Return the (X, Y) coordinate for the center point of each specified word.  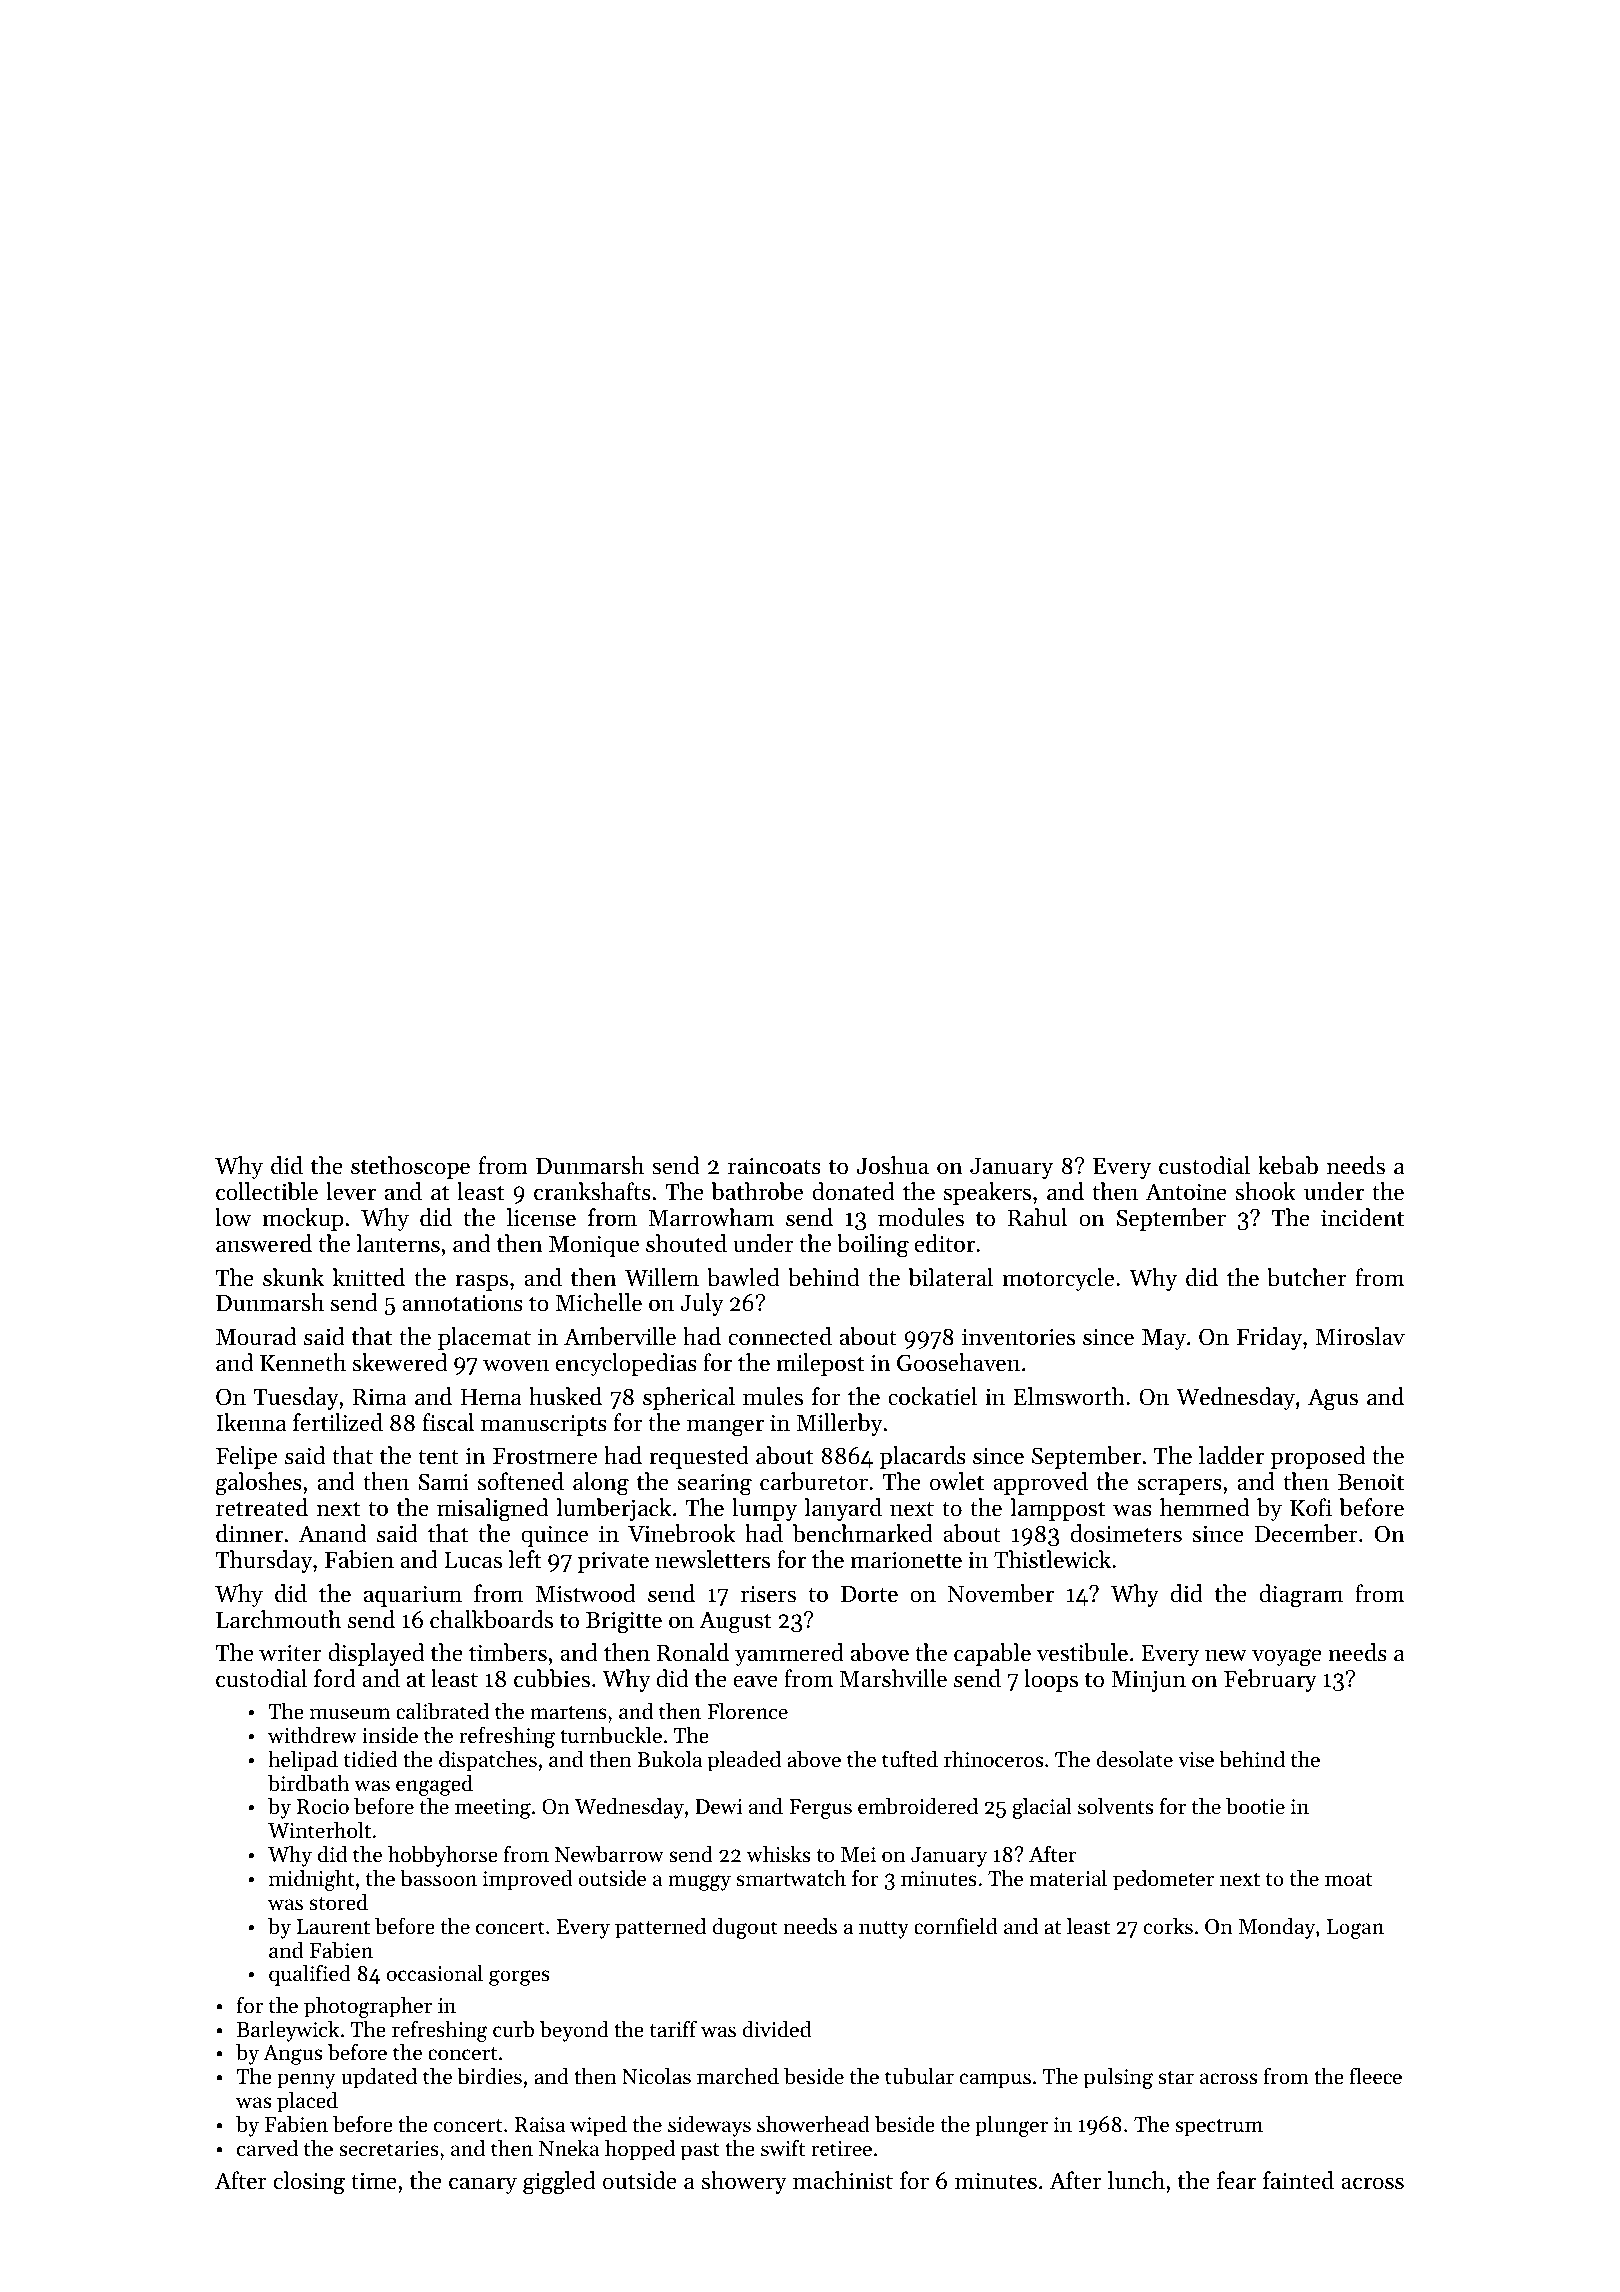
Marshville (893, 1678)
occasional (435, 1973)
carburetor (814, 1481)
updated (379, 2078)
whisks (778, 1854)
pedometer (1163, 1880)
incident (1362, 1217)
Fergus (820, 1809)
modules (921, 1217)
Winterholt (319, 1830)
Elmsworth (1069, 1396)
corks (1168, 1926)
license (541, 1217)
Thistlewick (1052, 1559)
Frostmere (545, 1456)
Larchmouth (278, 1619)
